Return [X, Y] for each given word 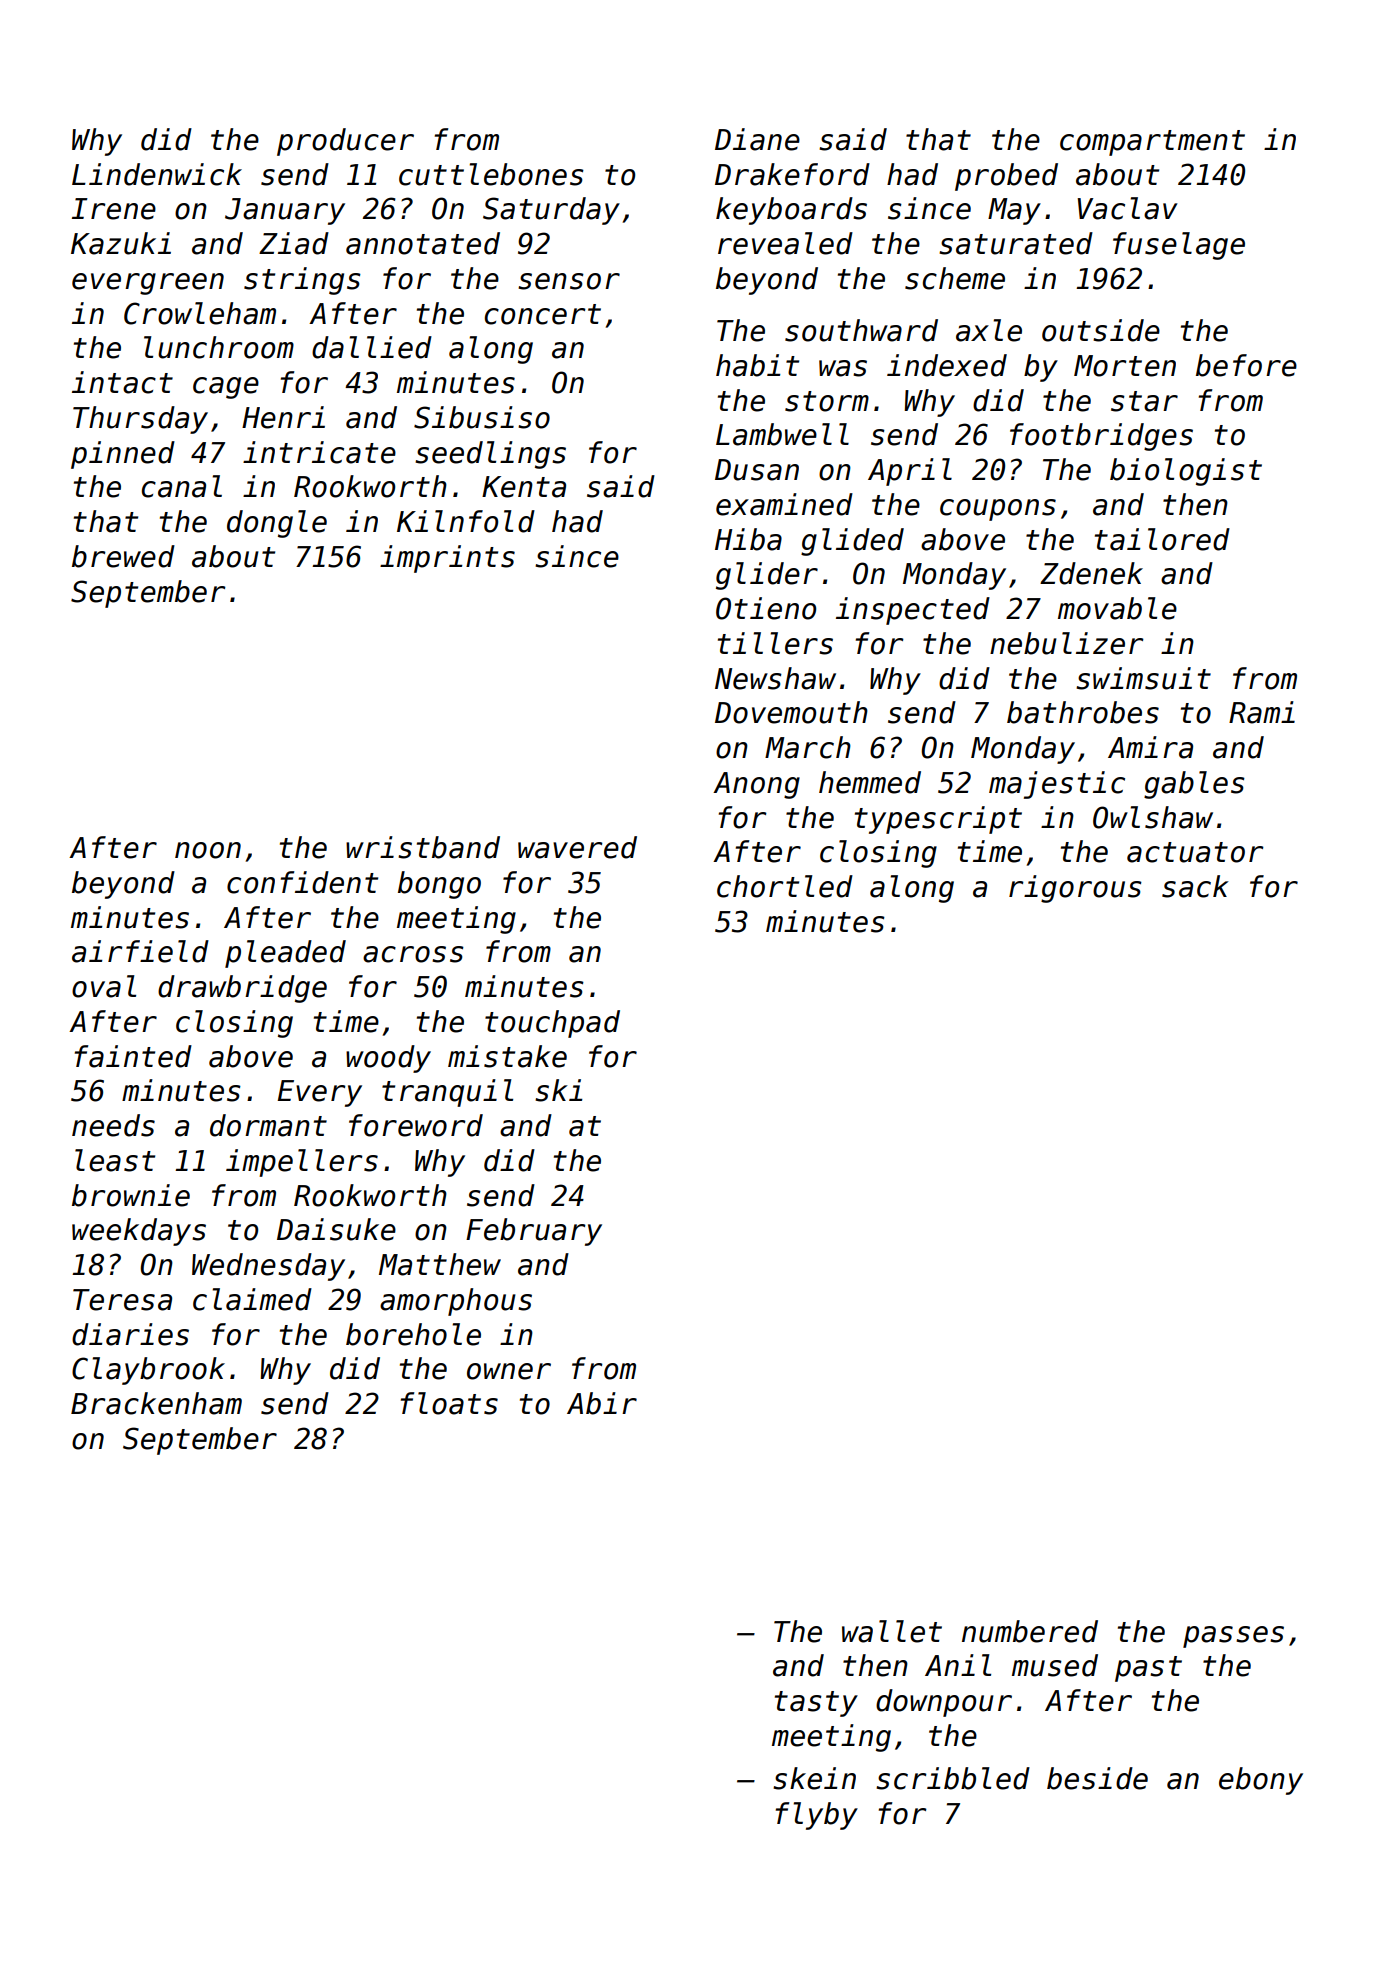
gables [1194, 785]
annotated [423, 243]
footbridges [1101, 437]
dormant [268, 1125]
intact [122, 382]
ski [558, 1090]
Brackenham [156, 1403]
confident [302, 882]
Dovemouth [791, 712]
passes [1233, 1637]
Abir [602, 1403]
